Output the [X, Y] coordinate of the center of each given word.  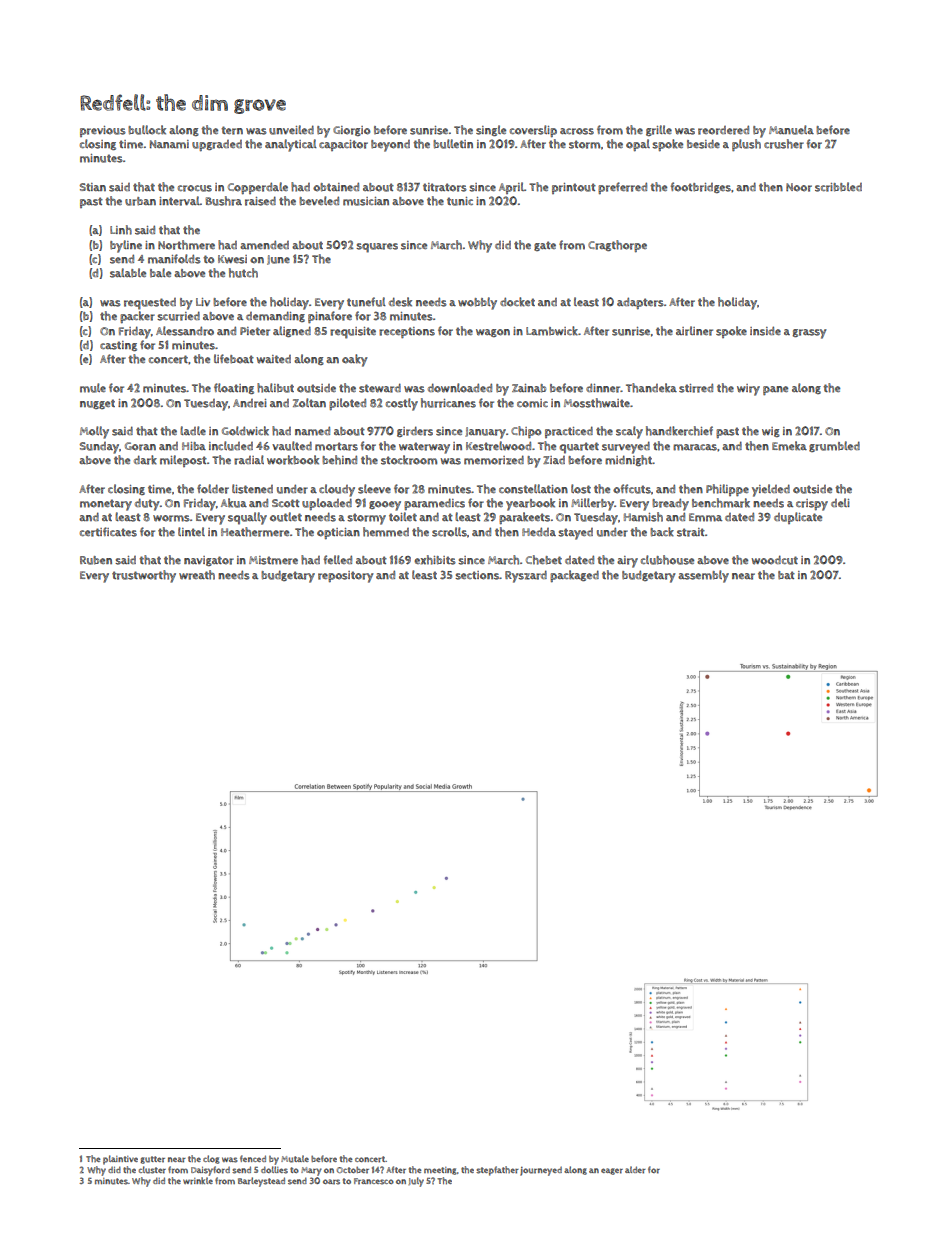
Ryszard [526, 576]
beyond [390, 146]
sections [477, 575]
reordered [723, 130]
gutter [152, 1160]
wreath [197, 575]
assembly [703, 576]
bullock [147, 130]
